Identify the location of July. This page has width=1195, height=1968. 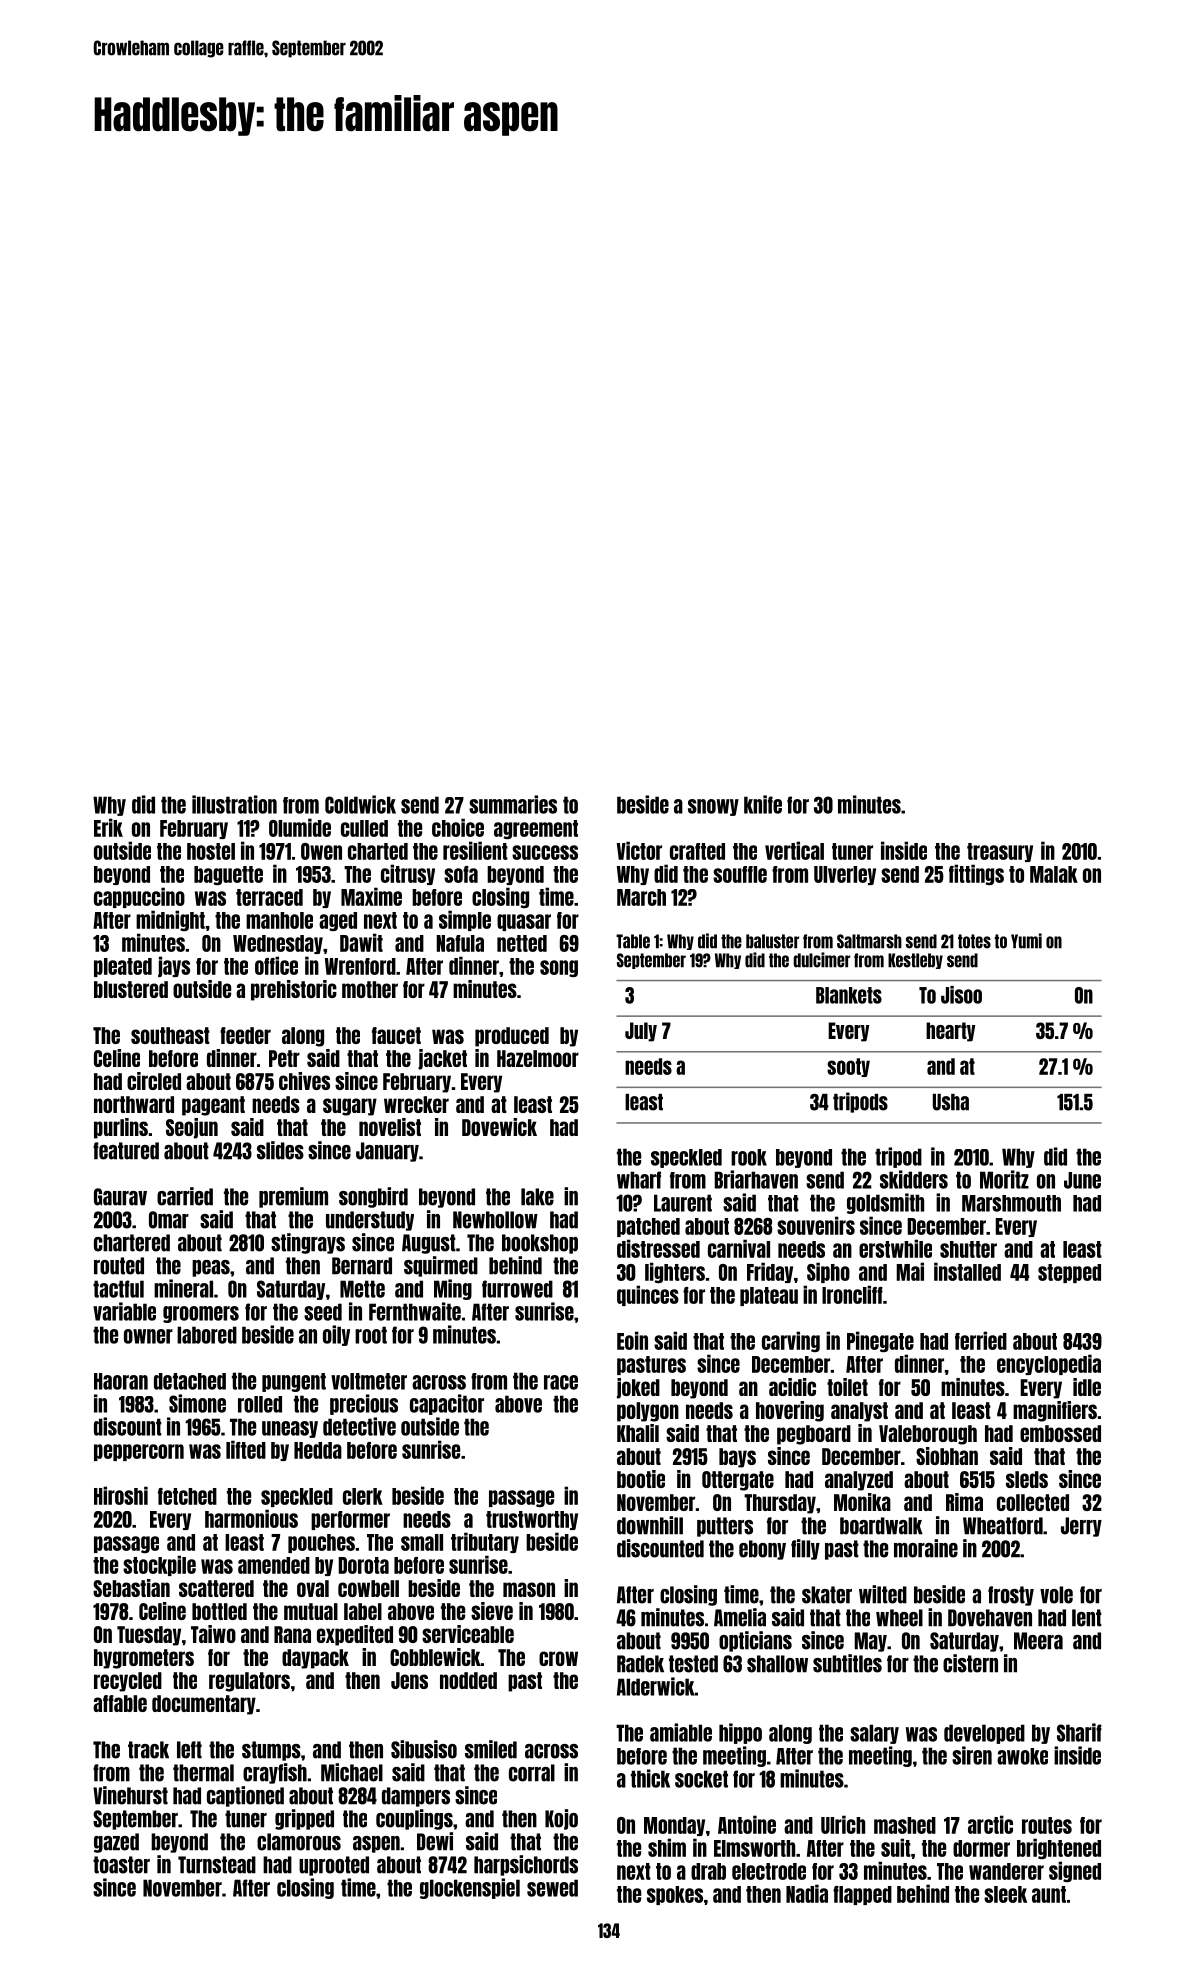
(641, 1032).
